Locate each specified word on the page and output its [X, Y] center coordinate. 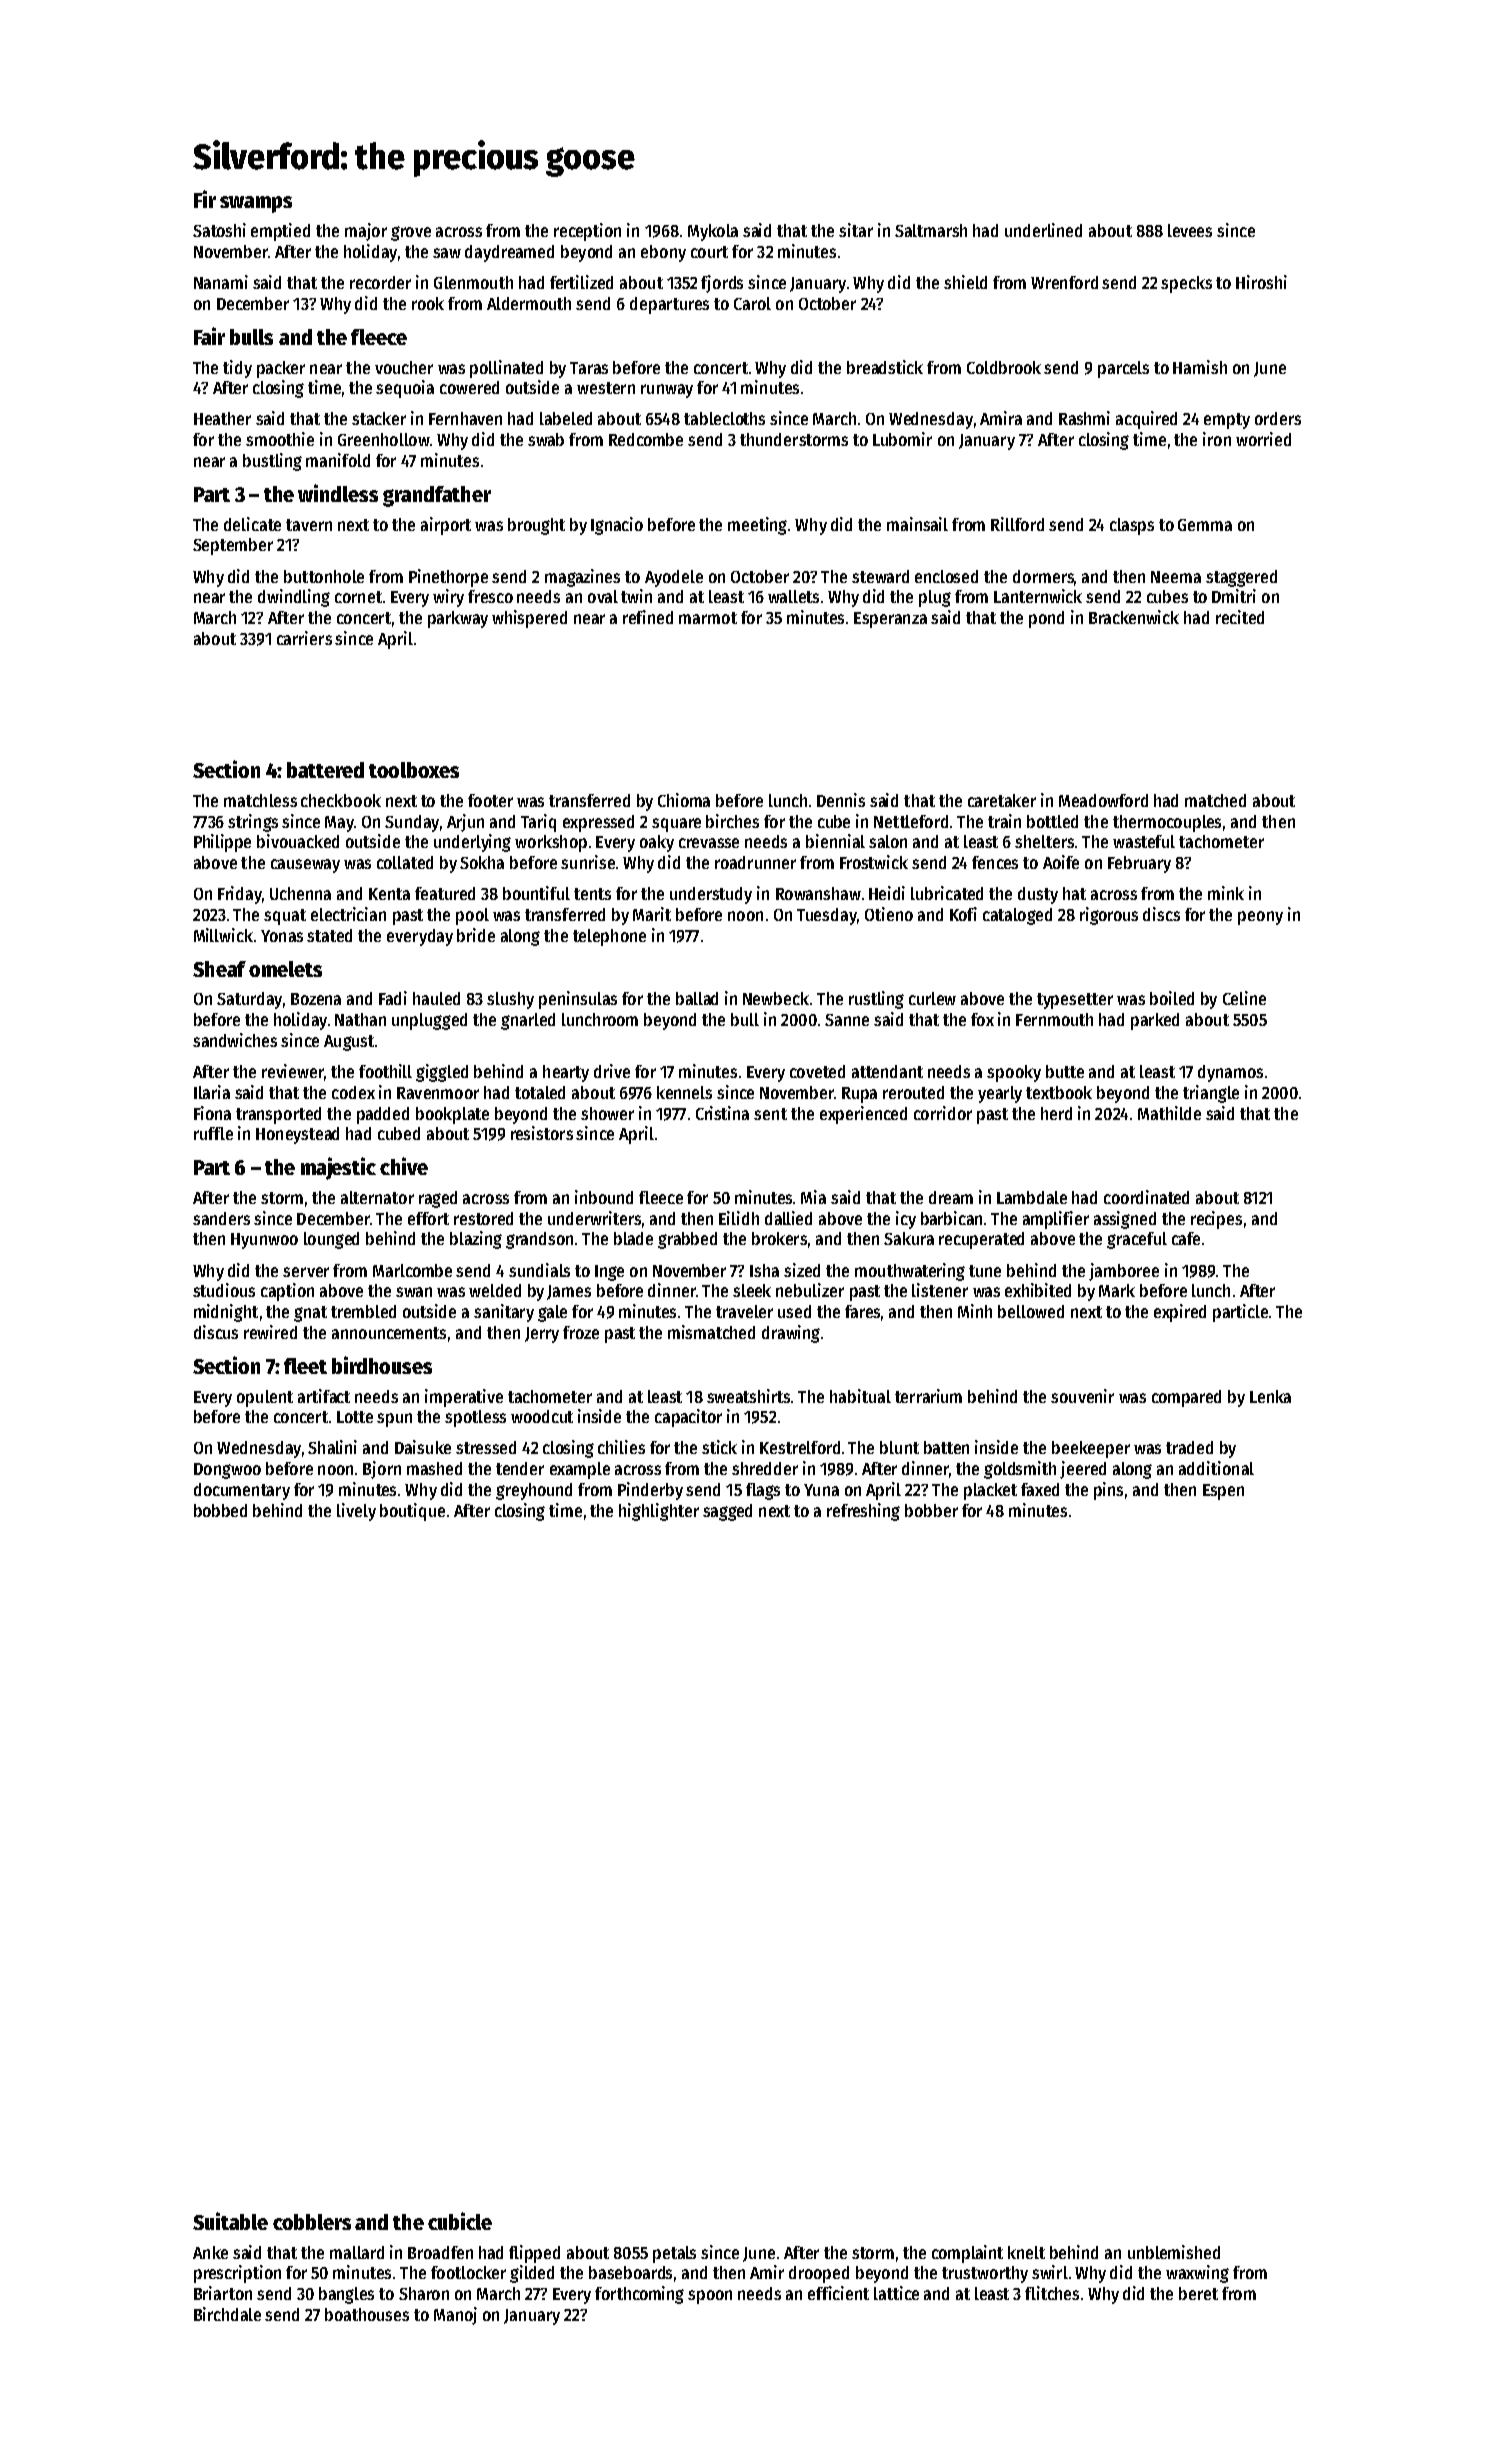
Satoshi [219, 230]
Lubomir [902, 439]
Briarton [223, 2293]
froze [581, 1332]
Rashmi [1084, 418]
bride [476, 935]
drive [612, 1071]
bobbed [220, 1510]
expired [1180, 1313]
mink [1226, 893]
